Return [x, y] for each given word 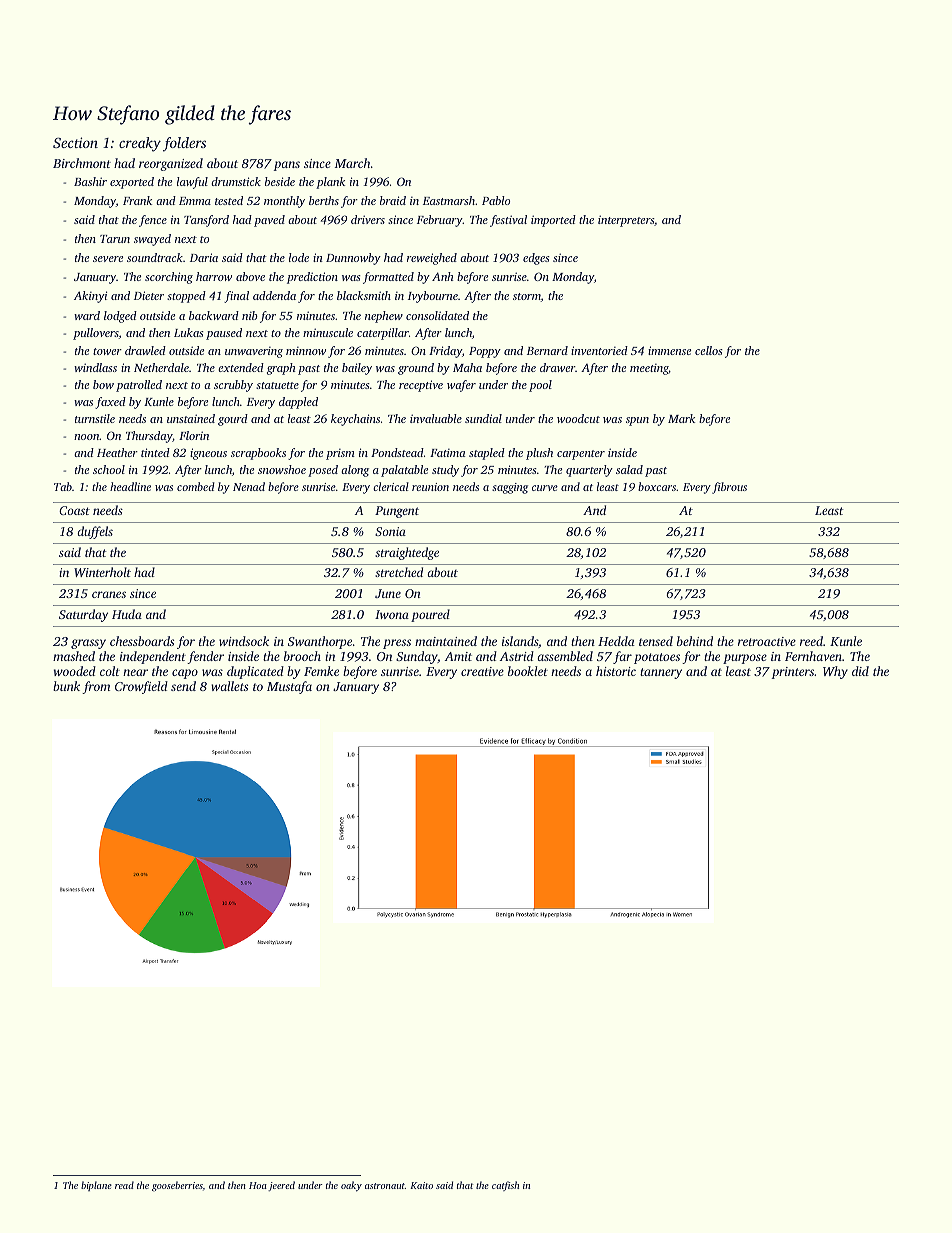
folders [184, 144]
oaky [351, 1186]
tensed [656, 641]
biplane [96, 1186]
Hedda [616, 641]
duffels [95, 532]
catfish [505, 1186]
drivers [368, 219]
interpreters [626, 221]
